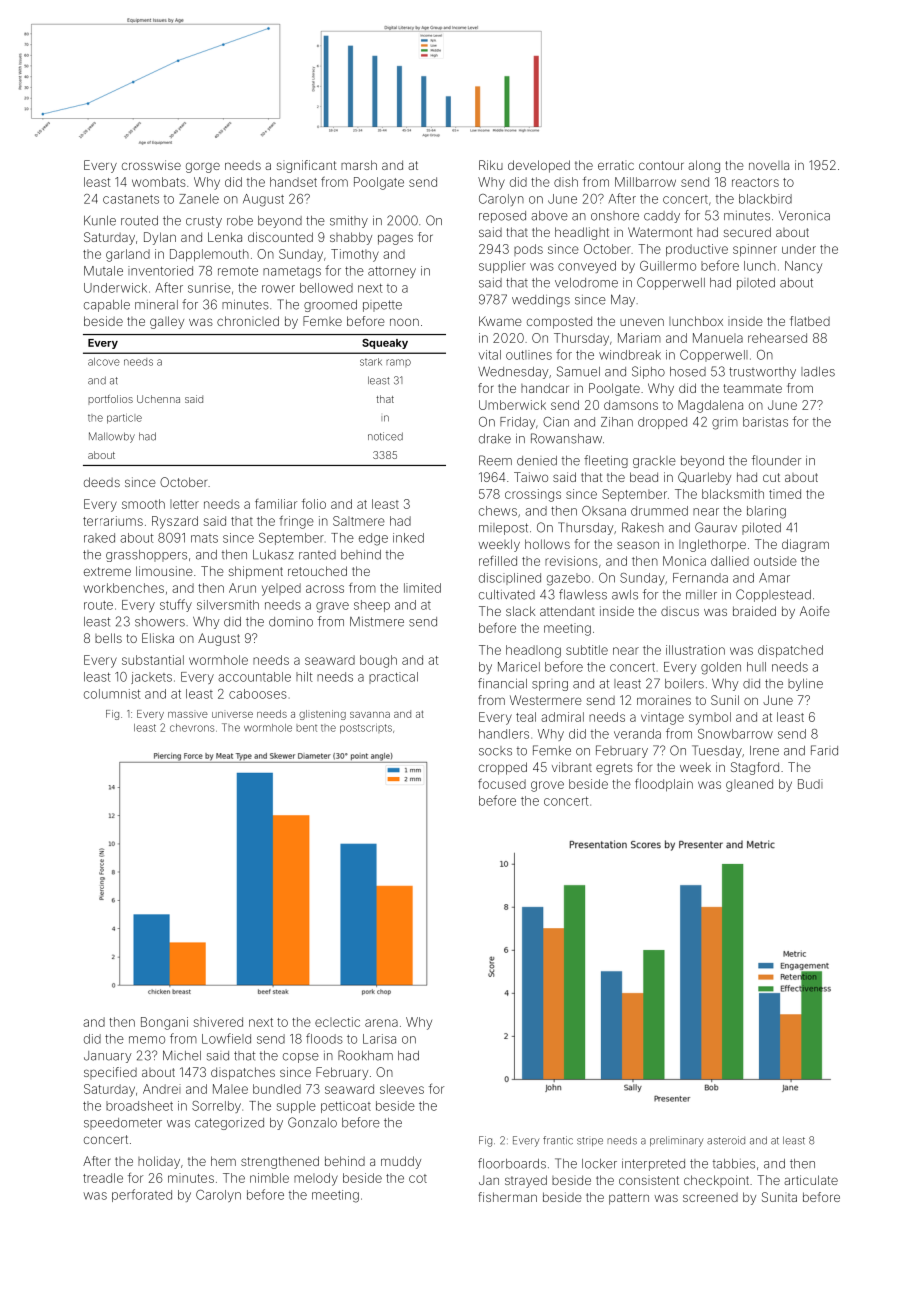 The image size is (924, 1308). Describe the element at coordinates (726, 1140) in the screenshot. I see `asteroid` at that location.
